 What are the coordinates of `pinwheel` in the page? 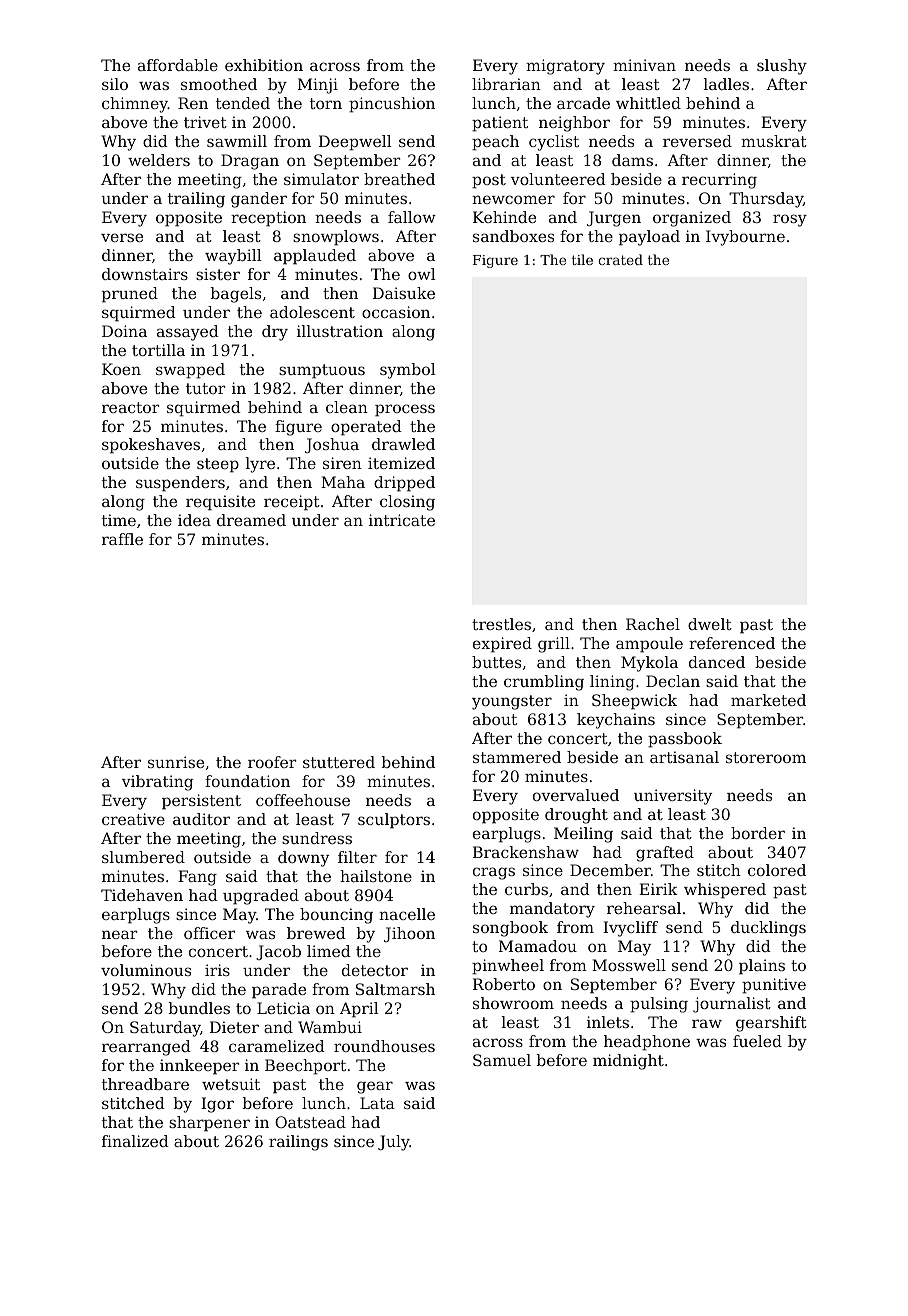 It's located at (508, 967).
